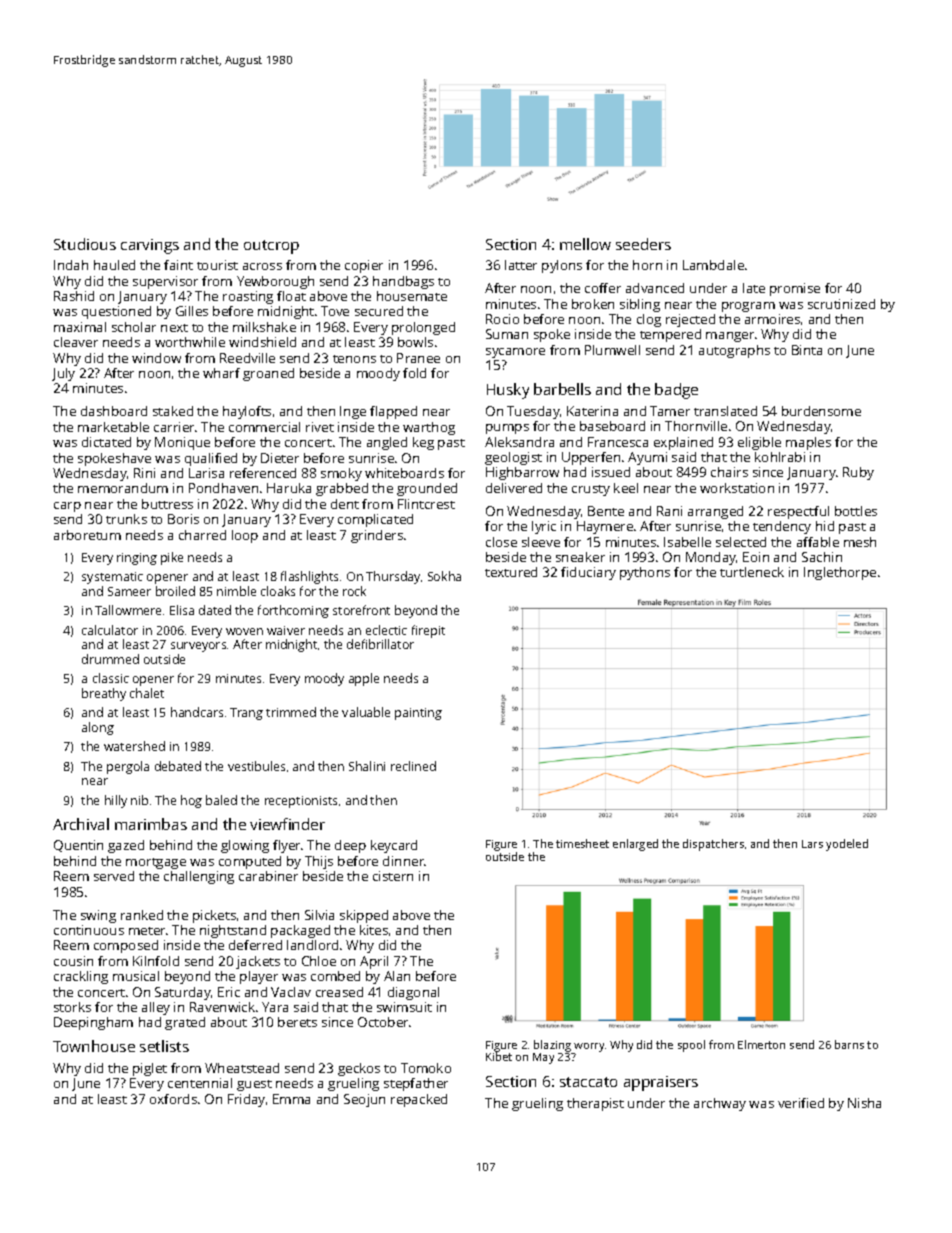 This screenshot has width=952, height=1233. What do you see at coordinates (595, 1104) in the screenshot?
I see `therapist` at bounding box center [595, 1104].
